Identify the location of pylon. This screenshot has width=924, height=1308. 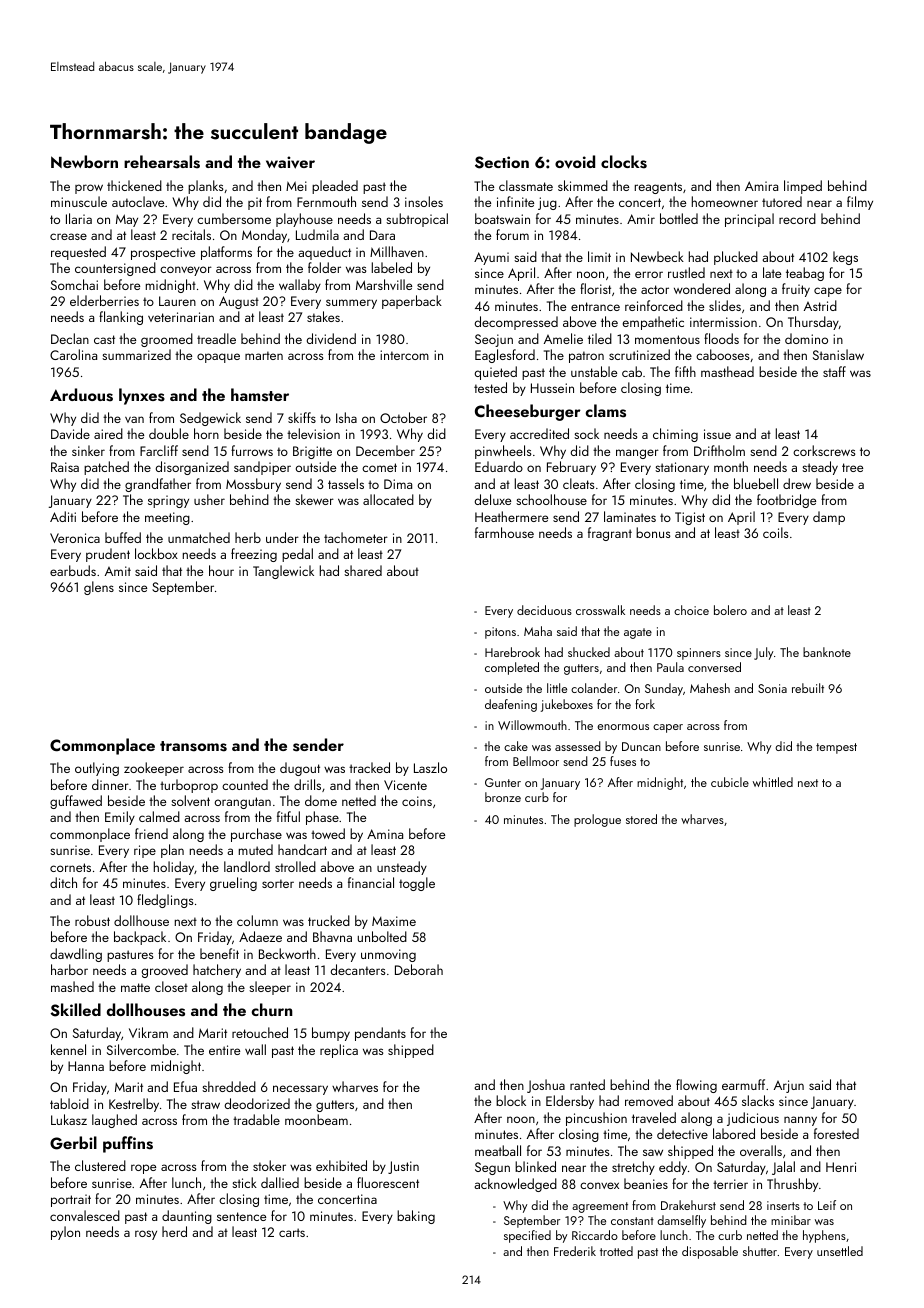
(65, 1233).
